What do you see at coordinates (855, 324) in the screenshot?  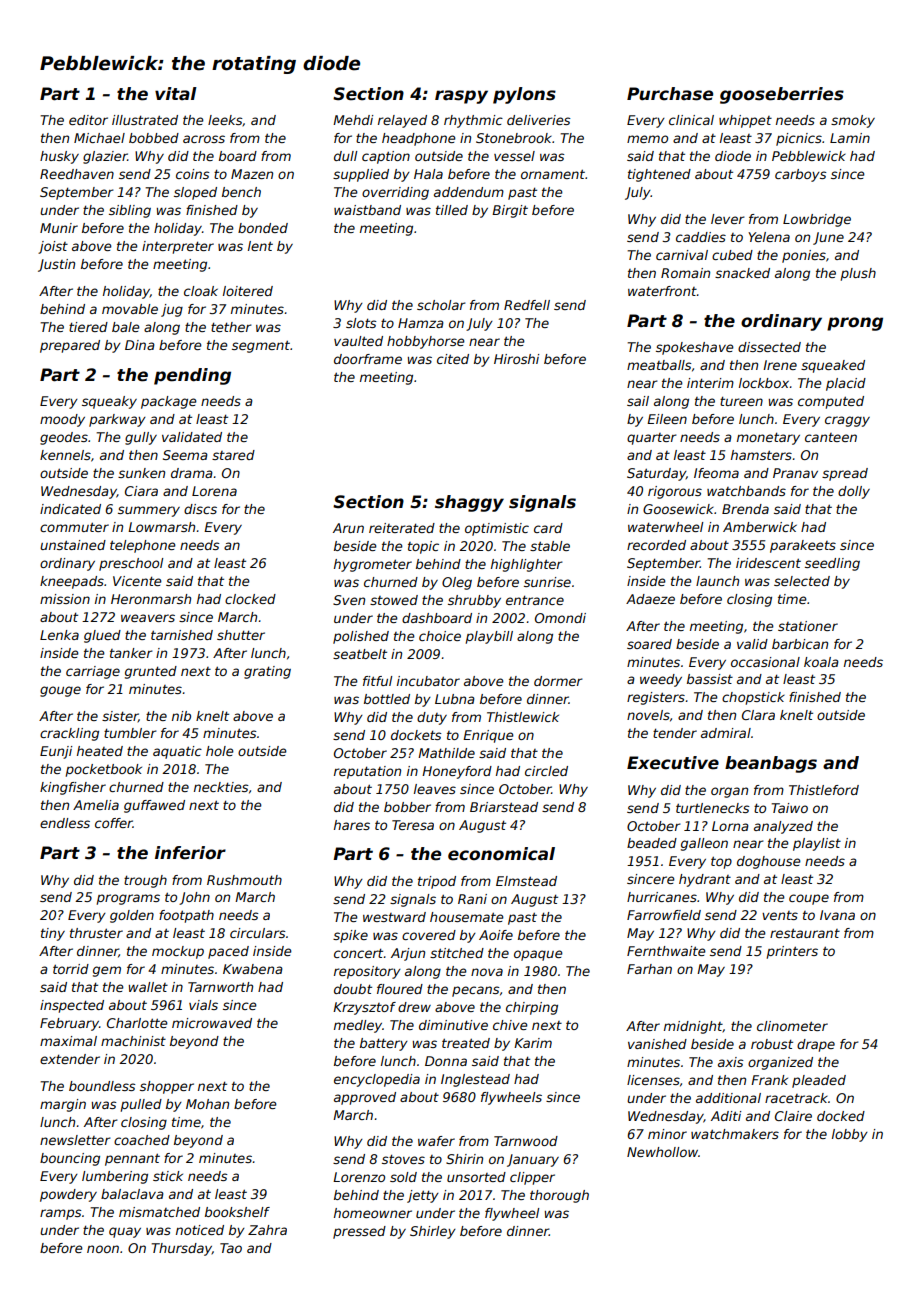 I see `prong` at bounding box center [855, 324].
